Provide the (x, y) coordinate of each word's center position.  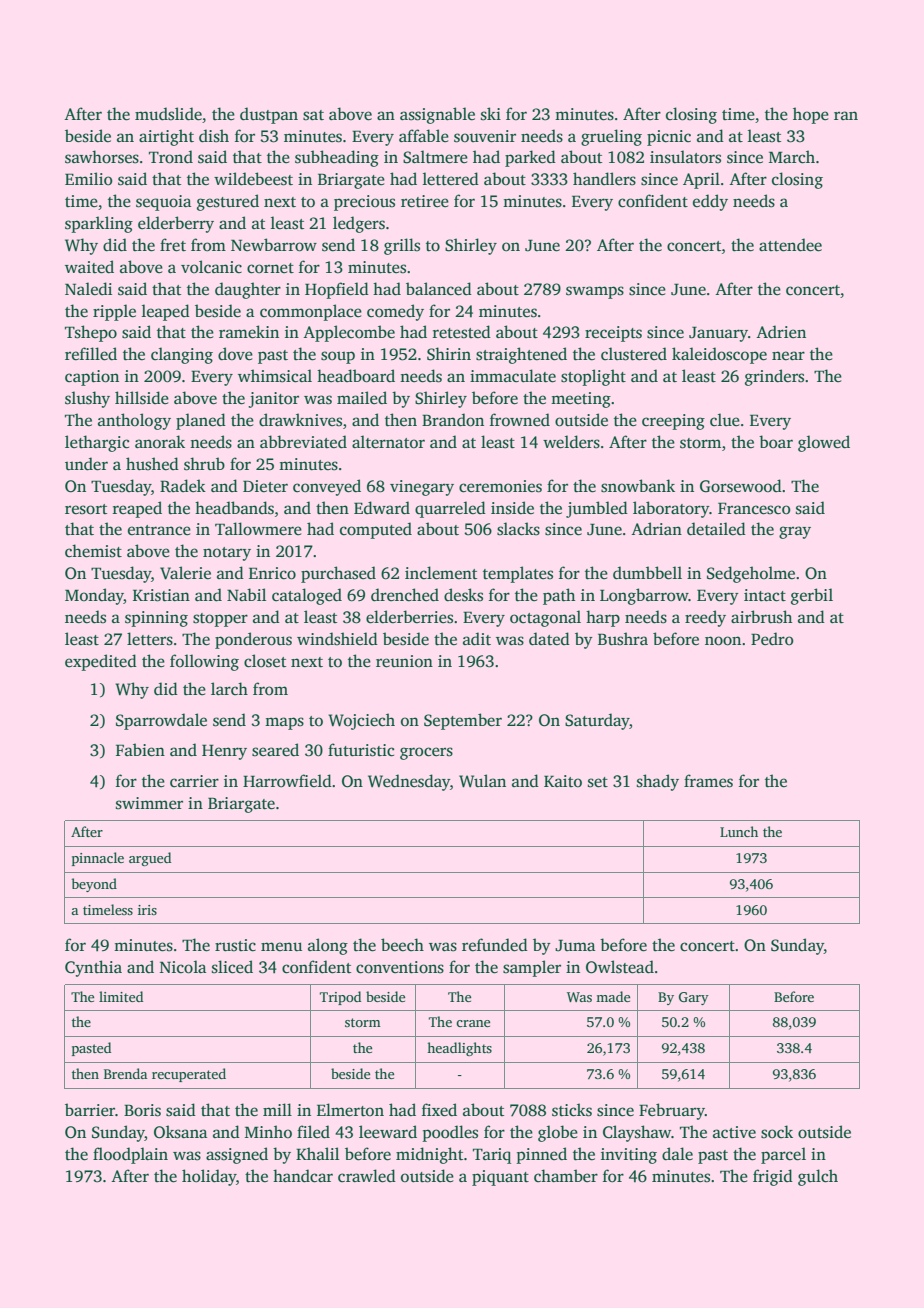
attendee (790, 245)
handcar (303, 1176)
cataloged (307, 596)
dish (214, 136)
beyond (94, 885)
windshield (337, 639)
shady (658, 782)
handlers (604, 179)
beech (402, 945)
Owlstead (620, 967)
